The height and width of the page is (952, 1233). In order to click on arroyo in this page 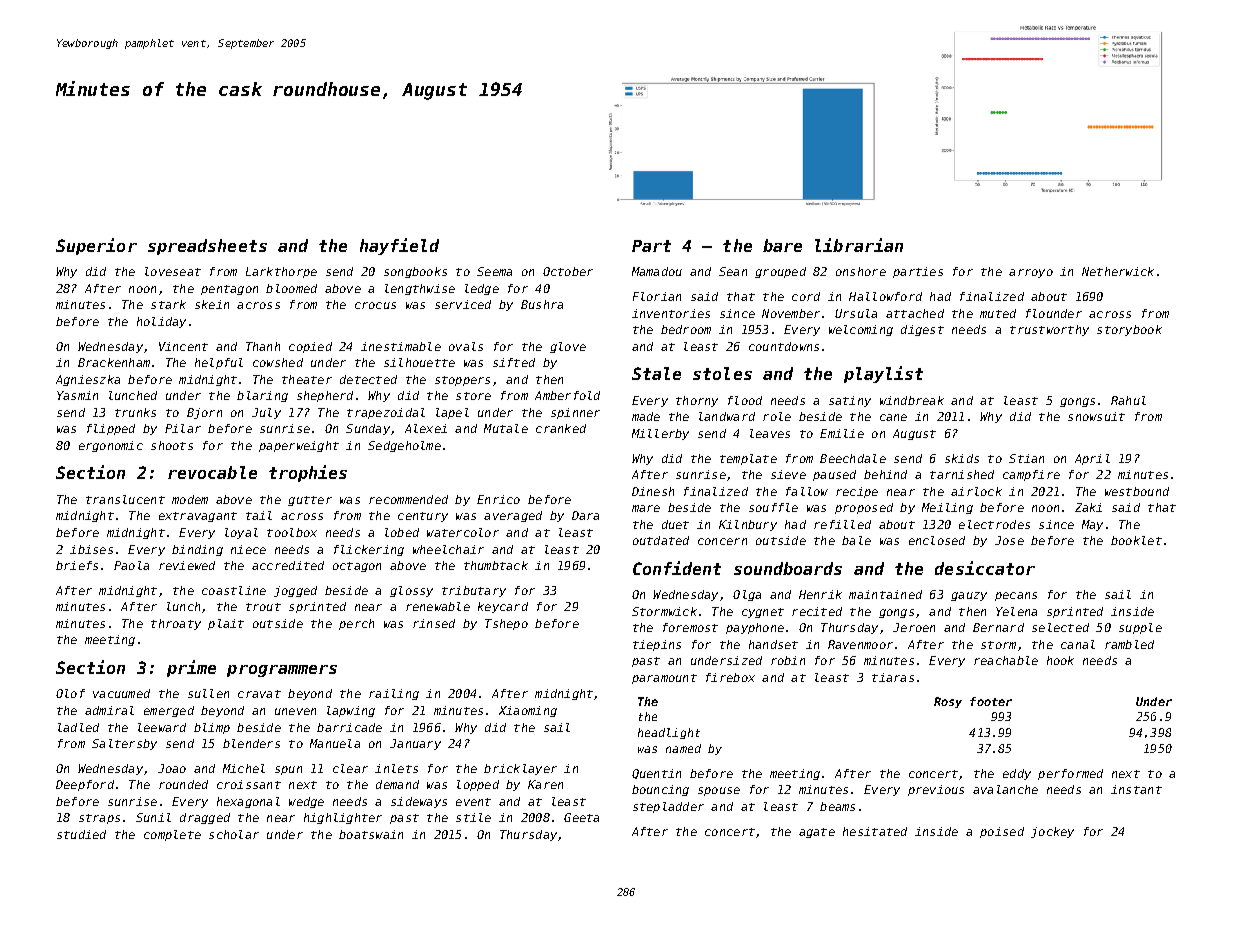, I will do `click(1031, 273)`.
